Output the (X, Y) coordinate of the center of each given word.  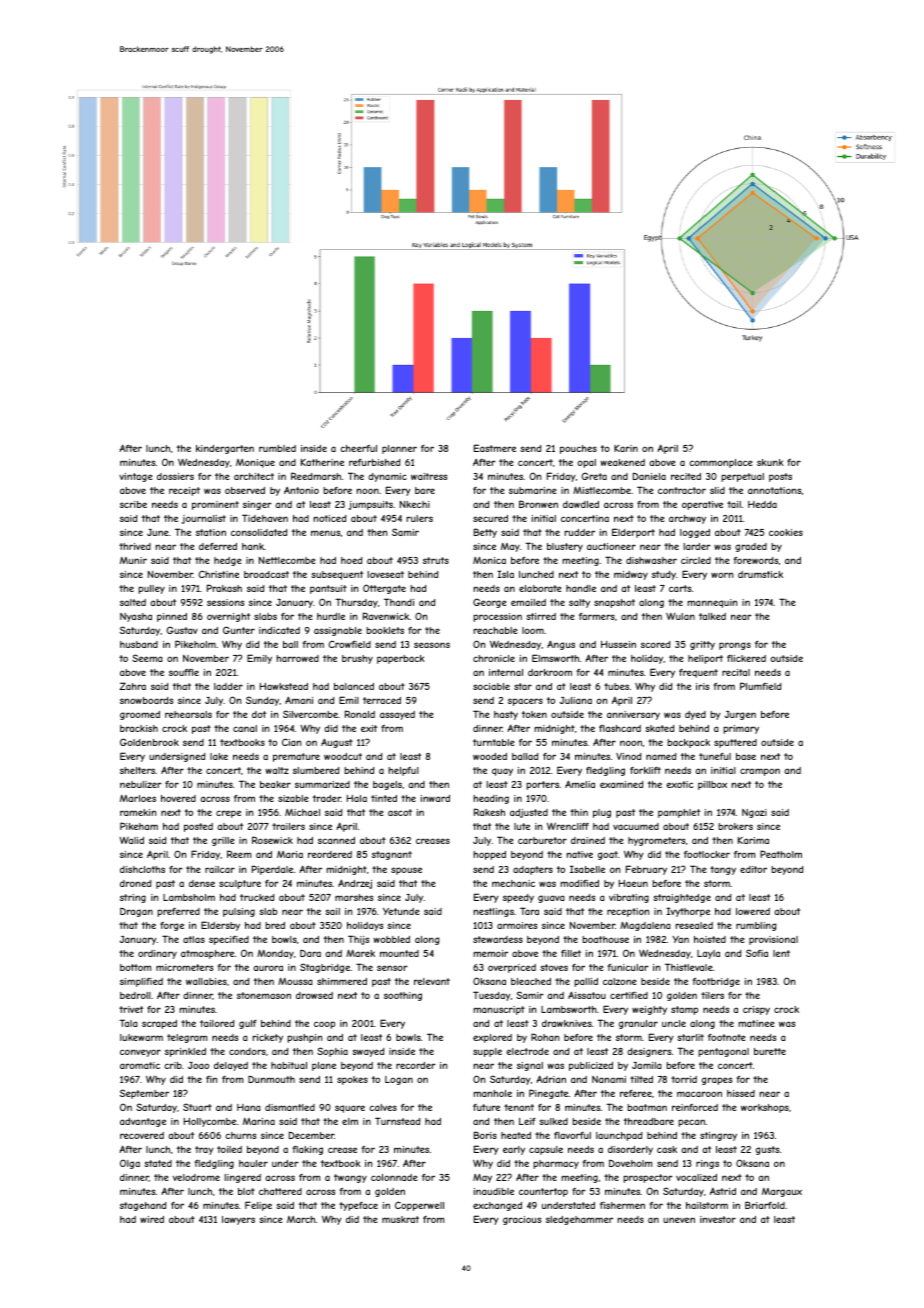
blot (246, 1191)
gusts (767, 1150)
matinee (756, 1023)
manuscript (499, 1010)
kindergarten (225, 449)
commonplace (721, 463)
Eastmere (495, 448)
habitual (289, 1065)
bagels (387, 785)
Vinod (628, 756)
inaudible (494, 1191)
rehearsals (188, 714)
